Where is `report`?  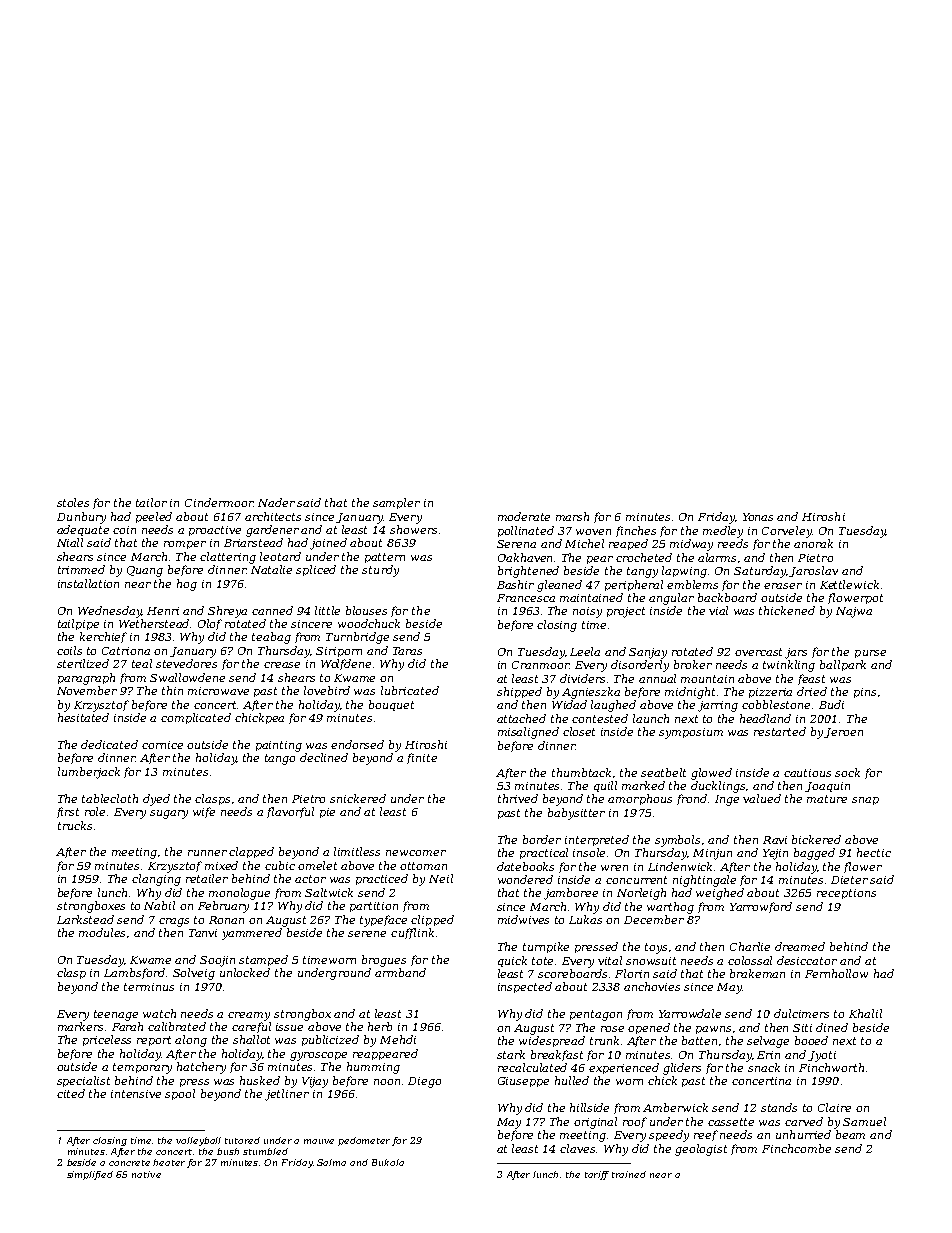
report is located at coordinates (154, 1041).
